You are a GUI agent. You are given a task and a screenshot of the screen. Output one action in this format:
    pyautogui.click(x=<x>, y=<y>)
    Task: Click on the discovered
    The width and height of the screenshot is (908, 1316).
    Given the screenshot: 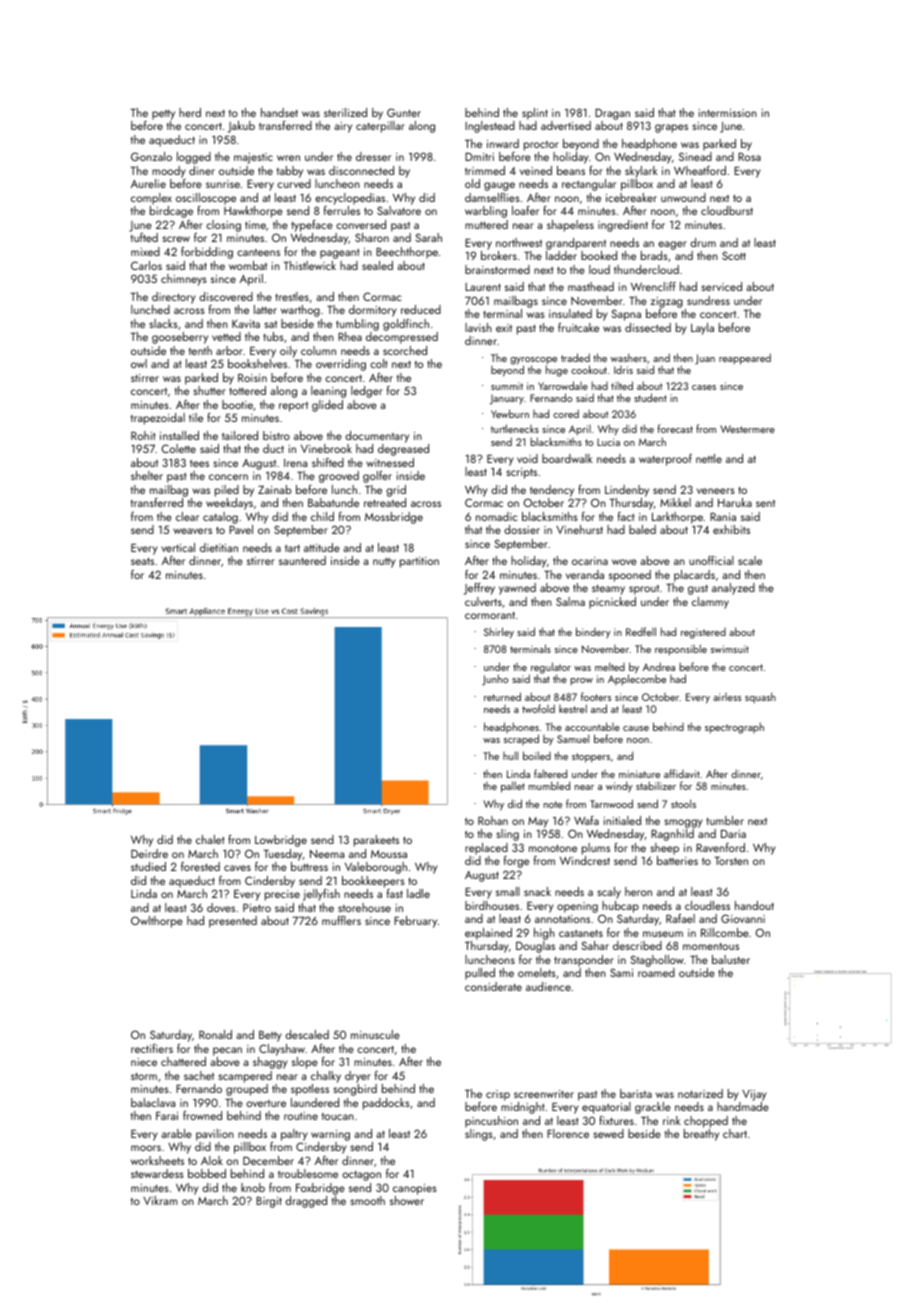 What is the action you would take?
    pyautogui.click(x=226, y=296)
